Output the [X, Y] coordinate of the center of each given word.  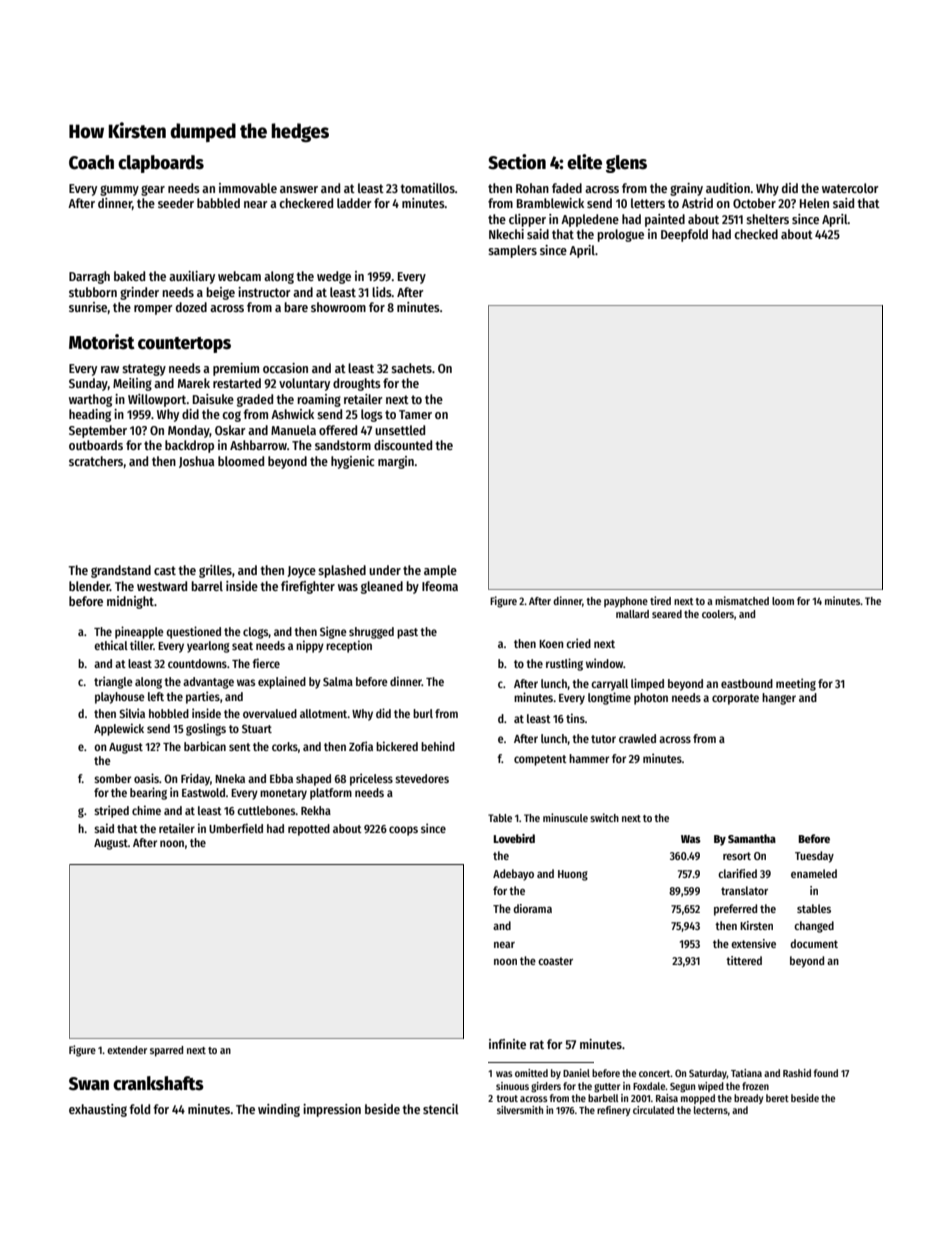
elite [584, 162]
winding [279, 1110]
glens [626, 164]
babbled [218, 203]
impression [332, 1110]
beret [777, 1098]
